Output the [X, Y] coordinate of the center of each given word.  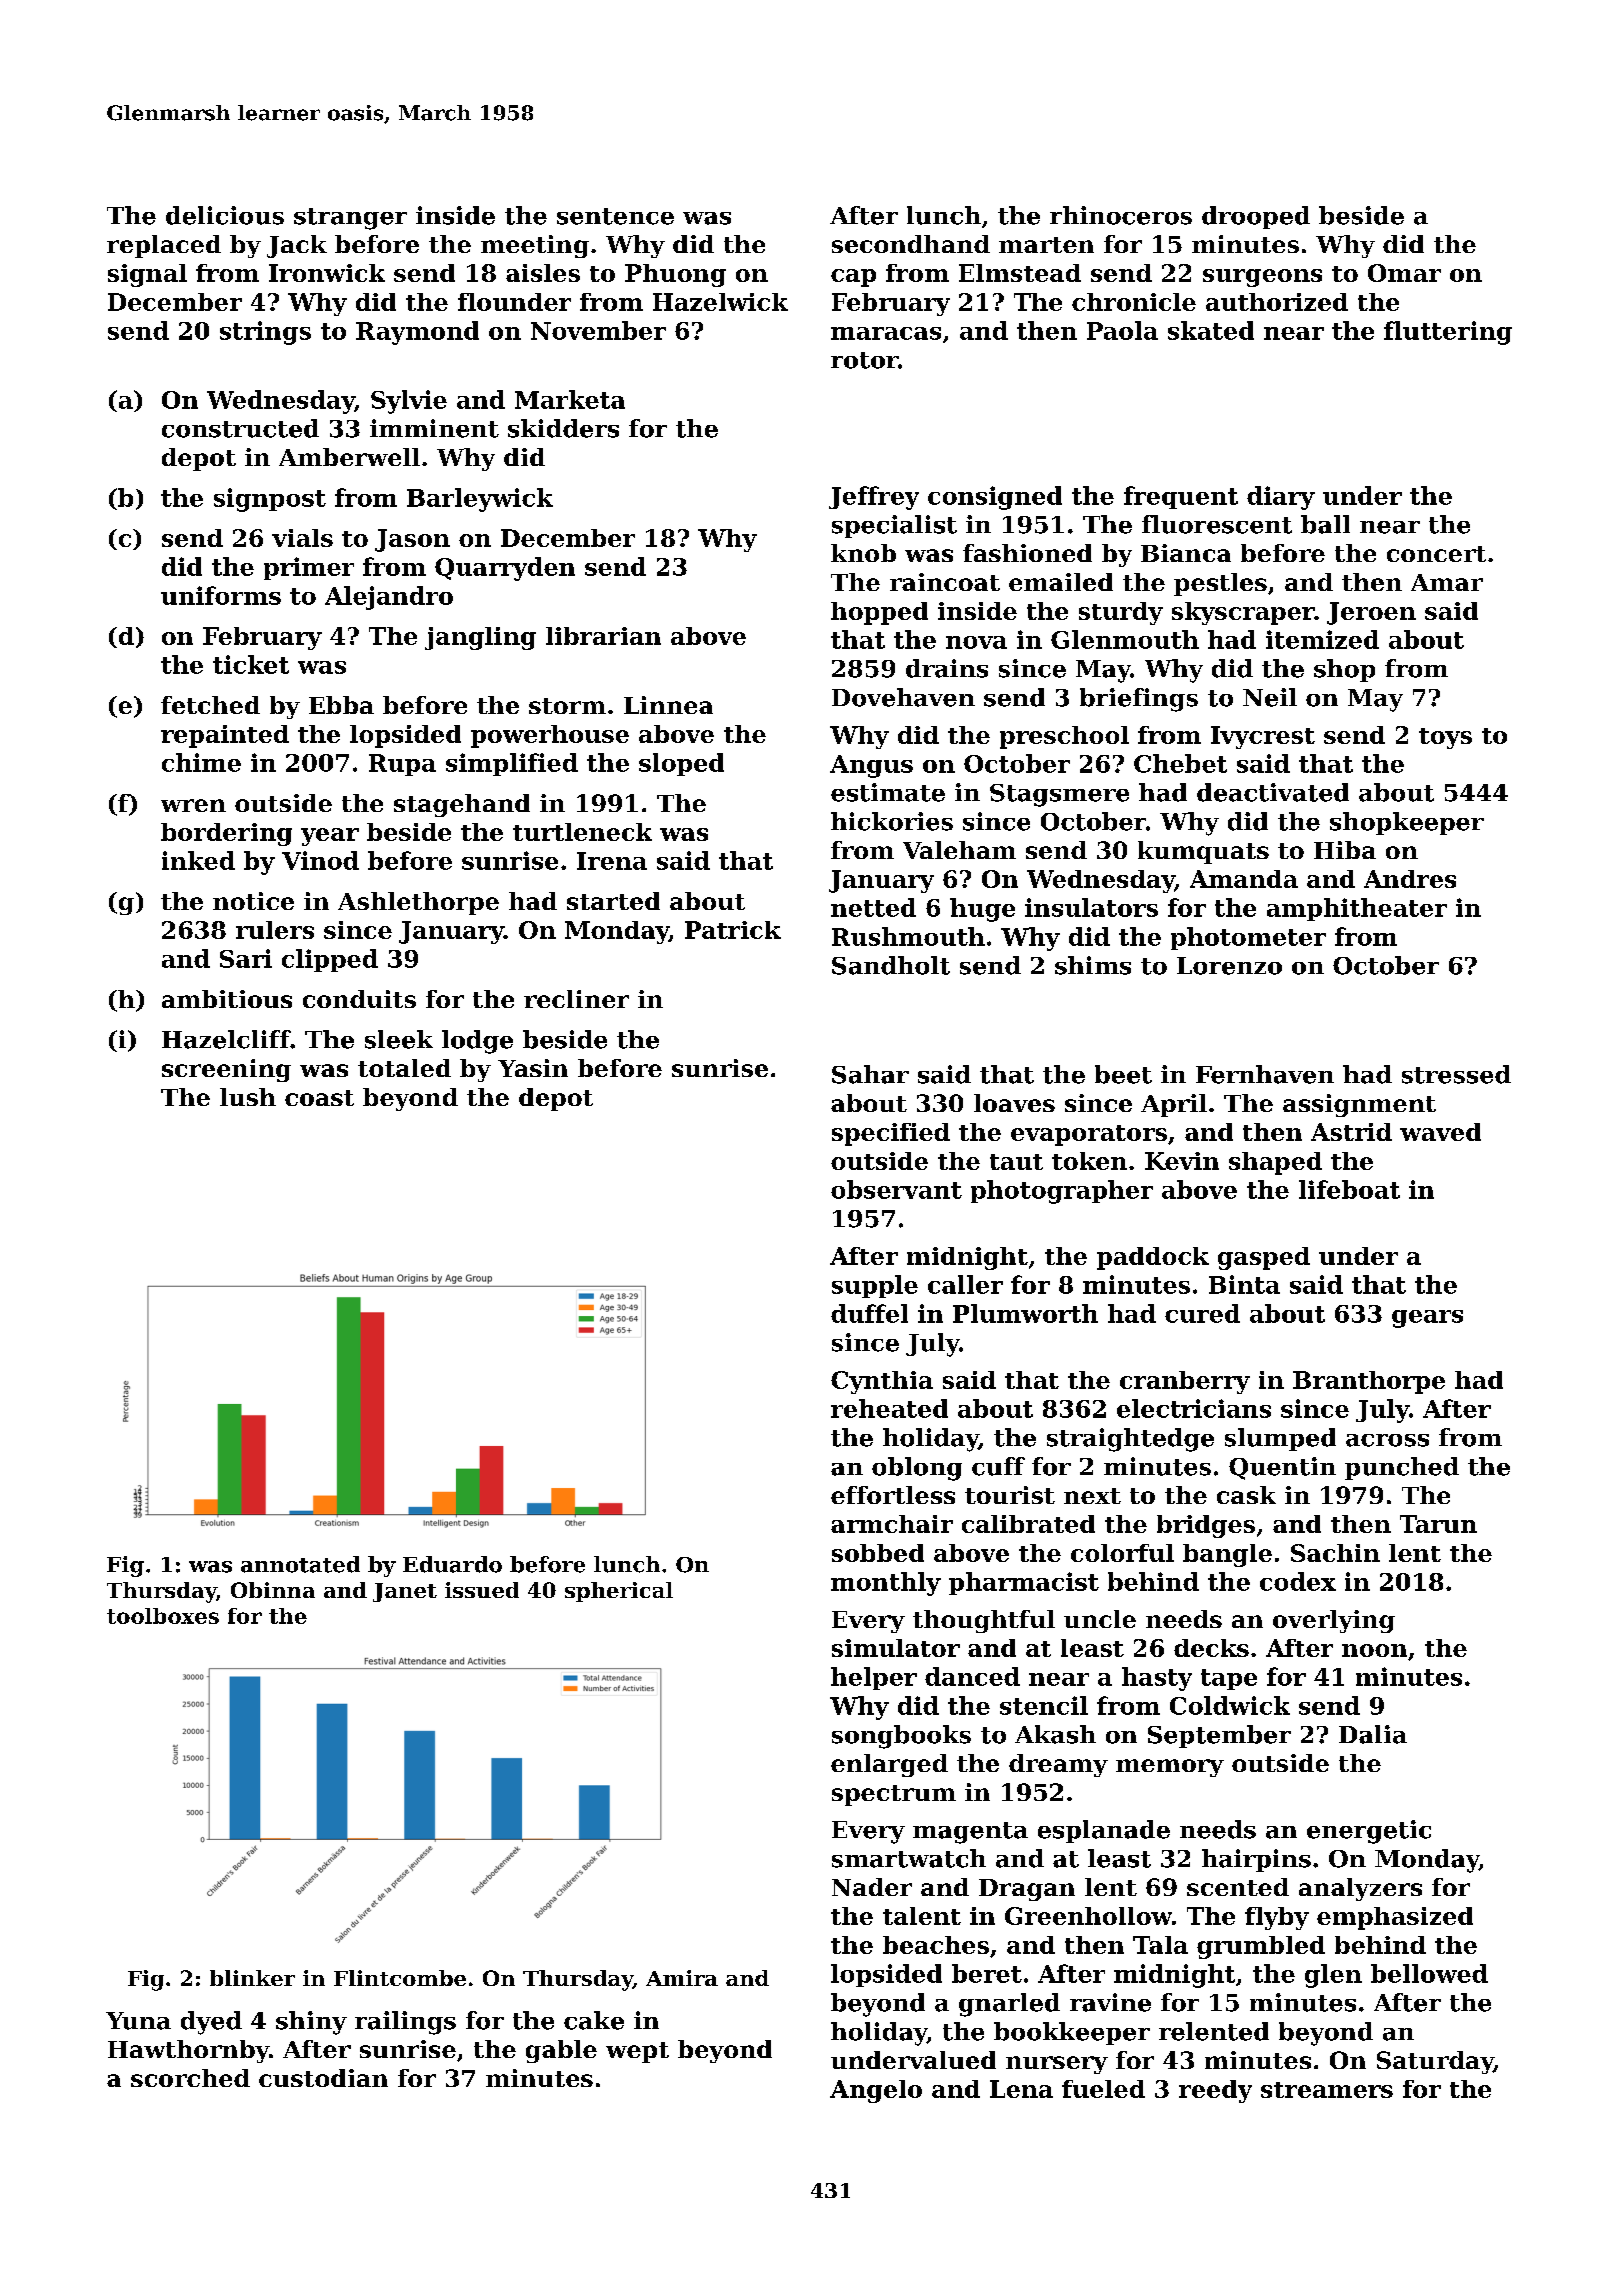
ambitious [227, 999]
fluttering [1448, 333]
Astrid [1351, 1132]
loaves [1014, 1103]
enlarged [889, 1765]
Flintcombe [400, 1978]
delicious [225, 215]
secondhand [911, 244]
